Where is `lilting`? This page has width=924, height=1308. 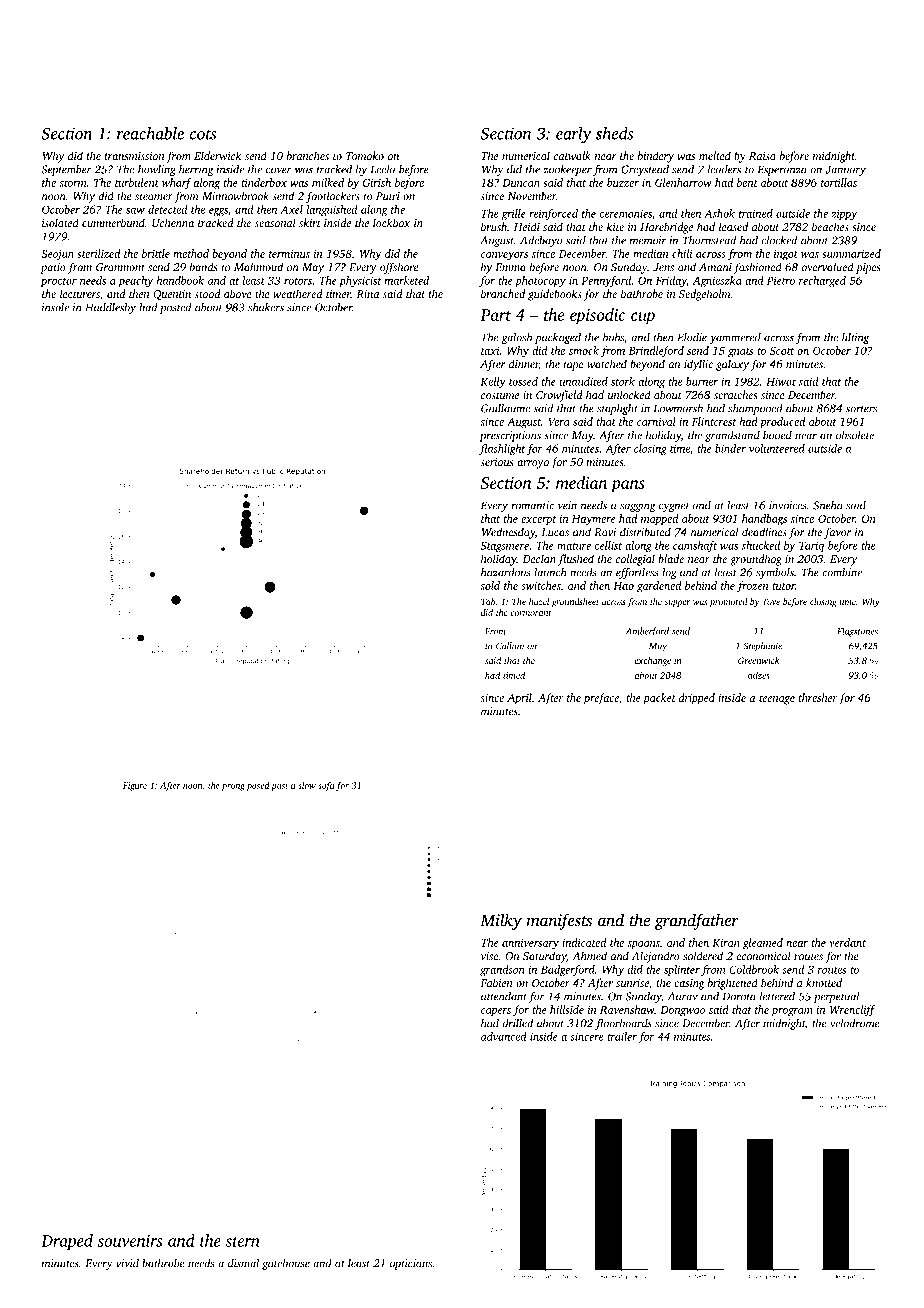
lilting is located at coordinates (855, 338).
